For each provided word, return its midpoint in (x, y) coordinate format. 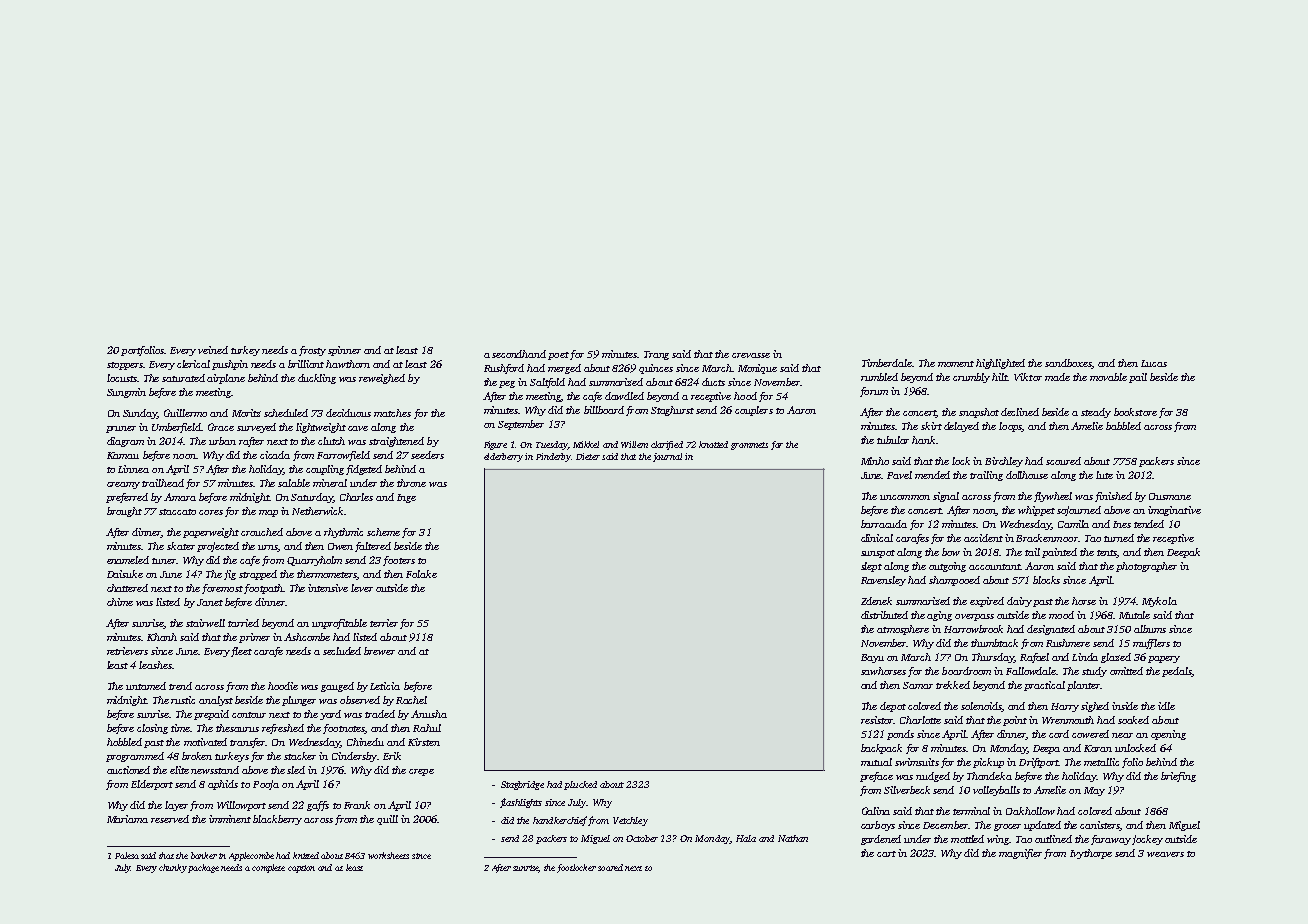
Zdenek (876, 601)
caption (301, 869)
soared (610, 867)
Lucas (1154, 363)
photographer (1146, 567)
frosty (312, 351)
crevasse (751, 355)
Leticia (385, 686)
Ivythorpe (1091, 854)
